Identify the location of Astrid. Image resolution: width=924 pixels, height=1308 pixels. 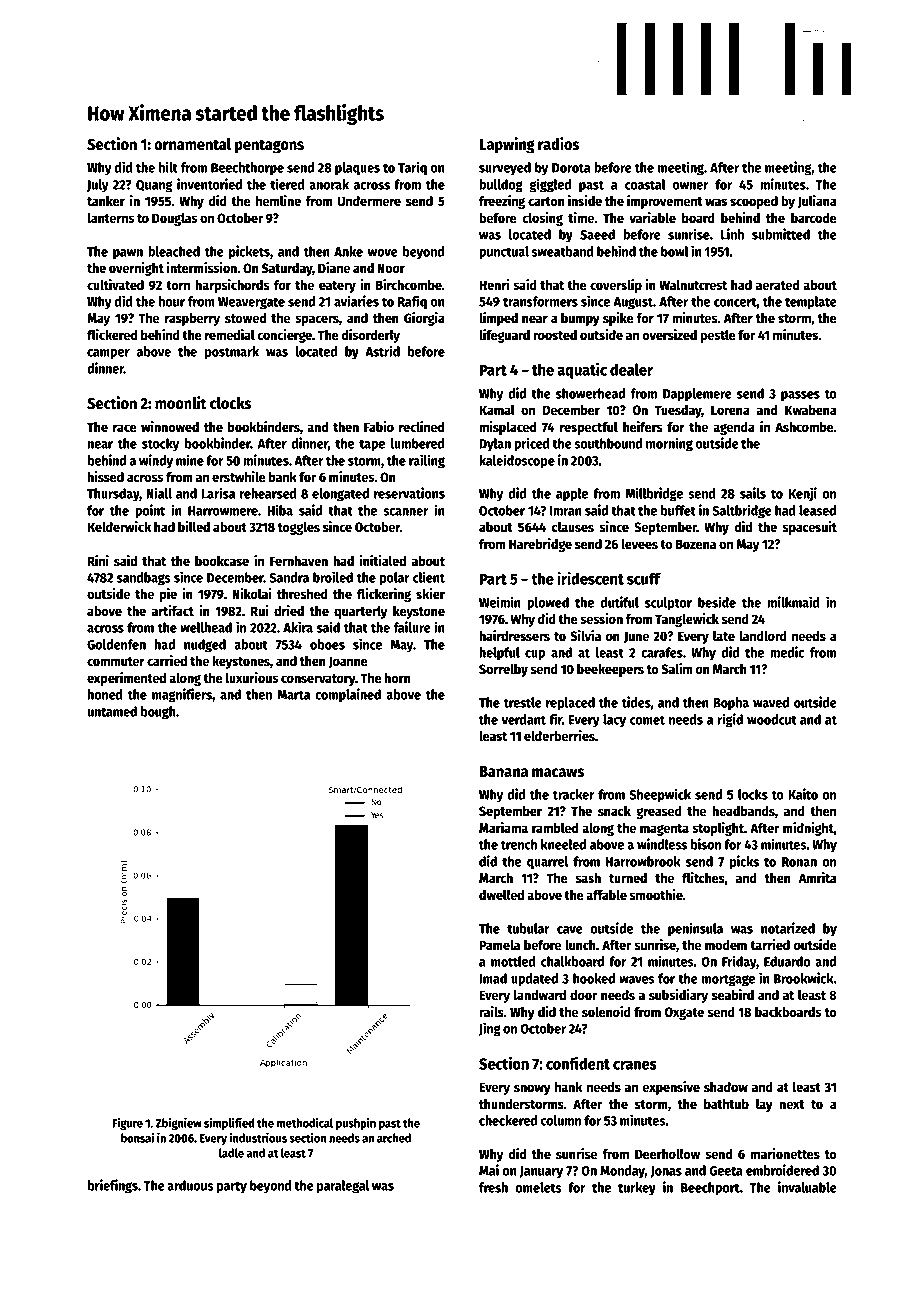
(382, 351).
